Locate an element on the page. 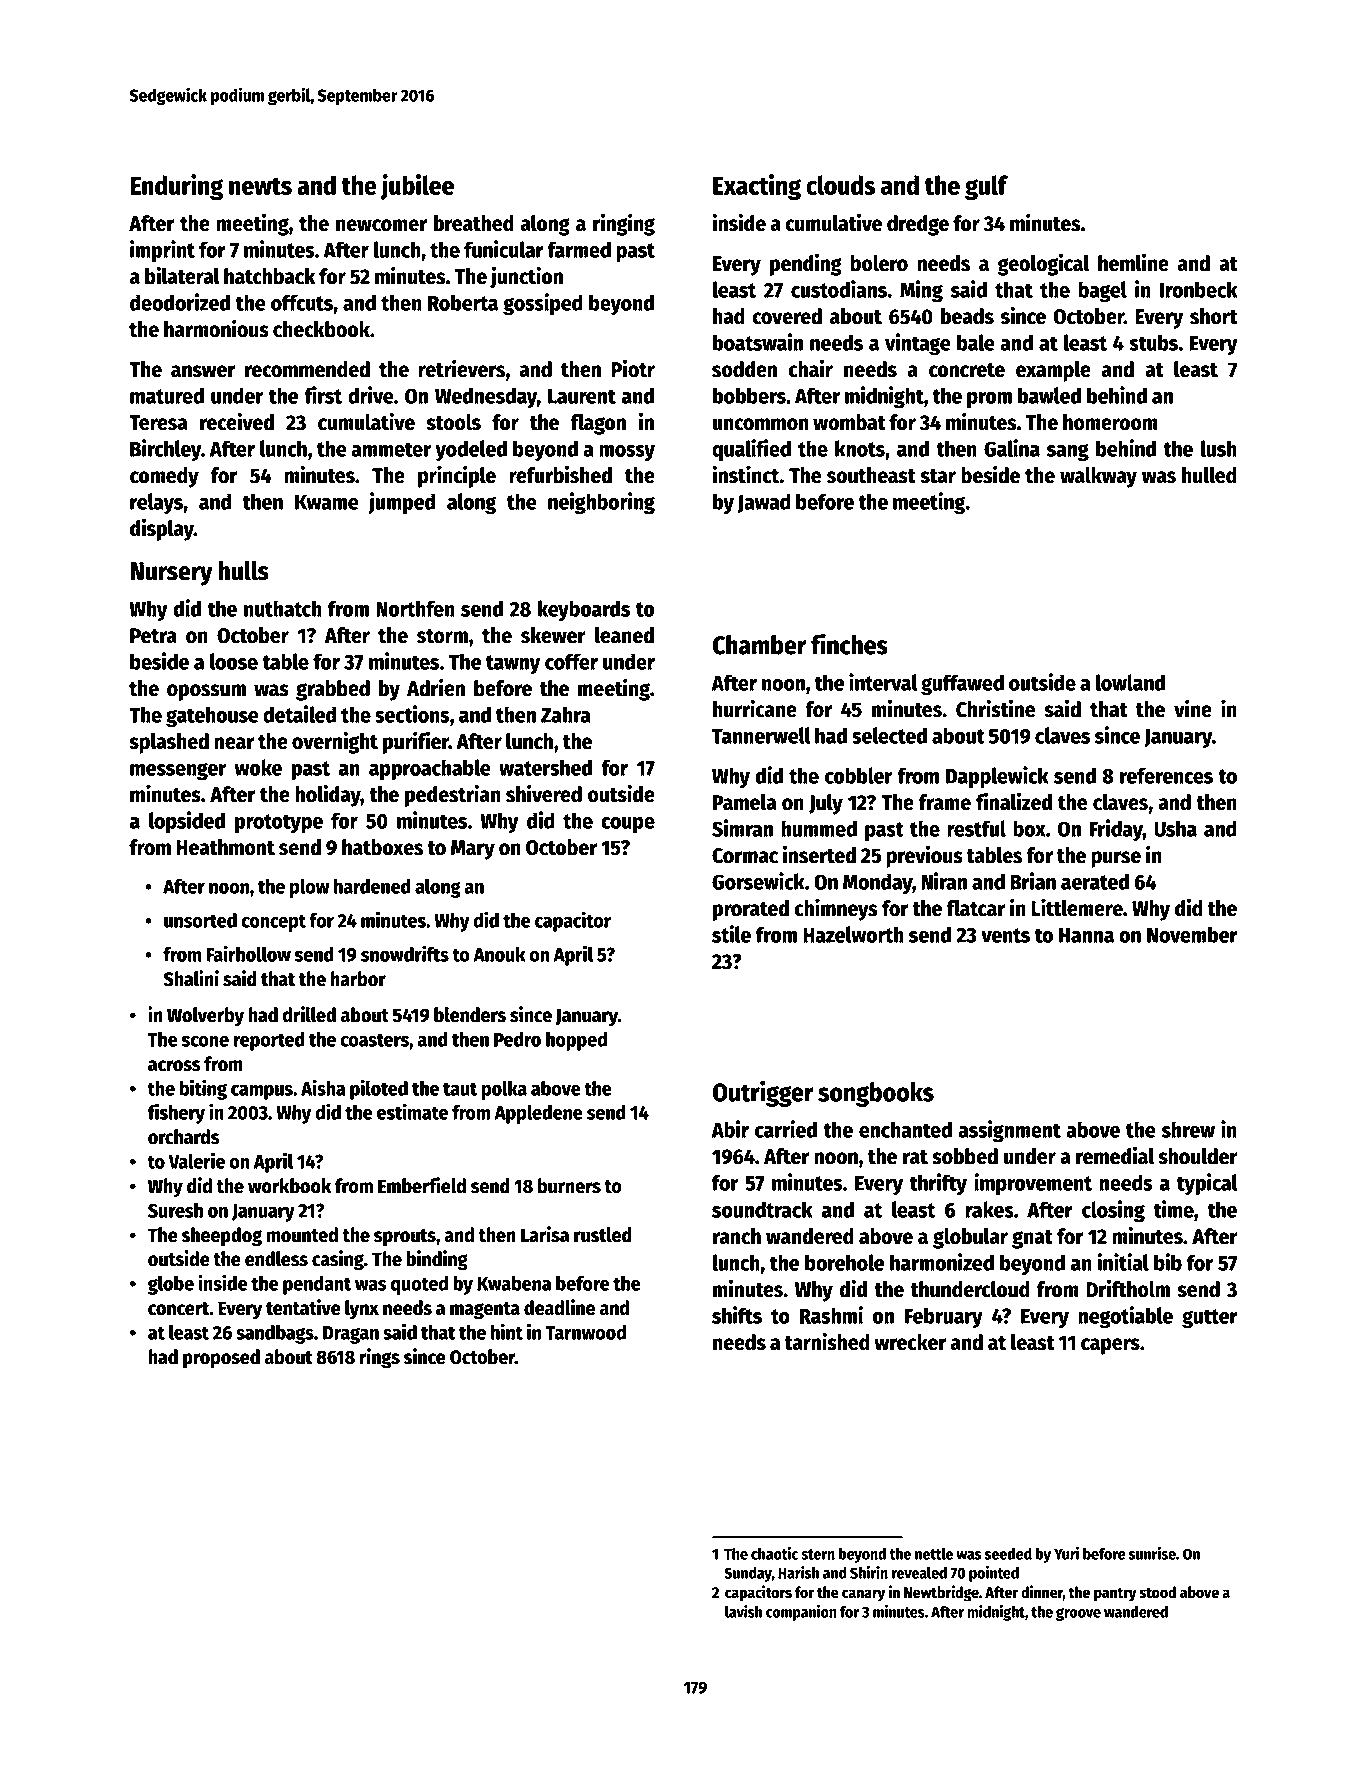 This image has width=1367, height=1770. ringing is located at coordinates (624, 224).
